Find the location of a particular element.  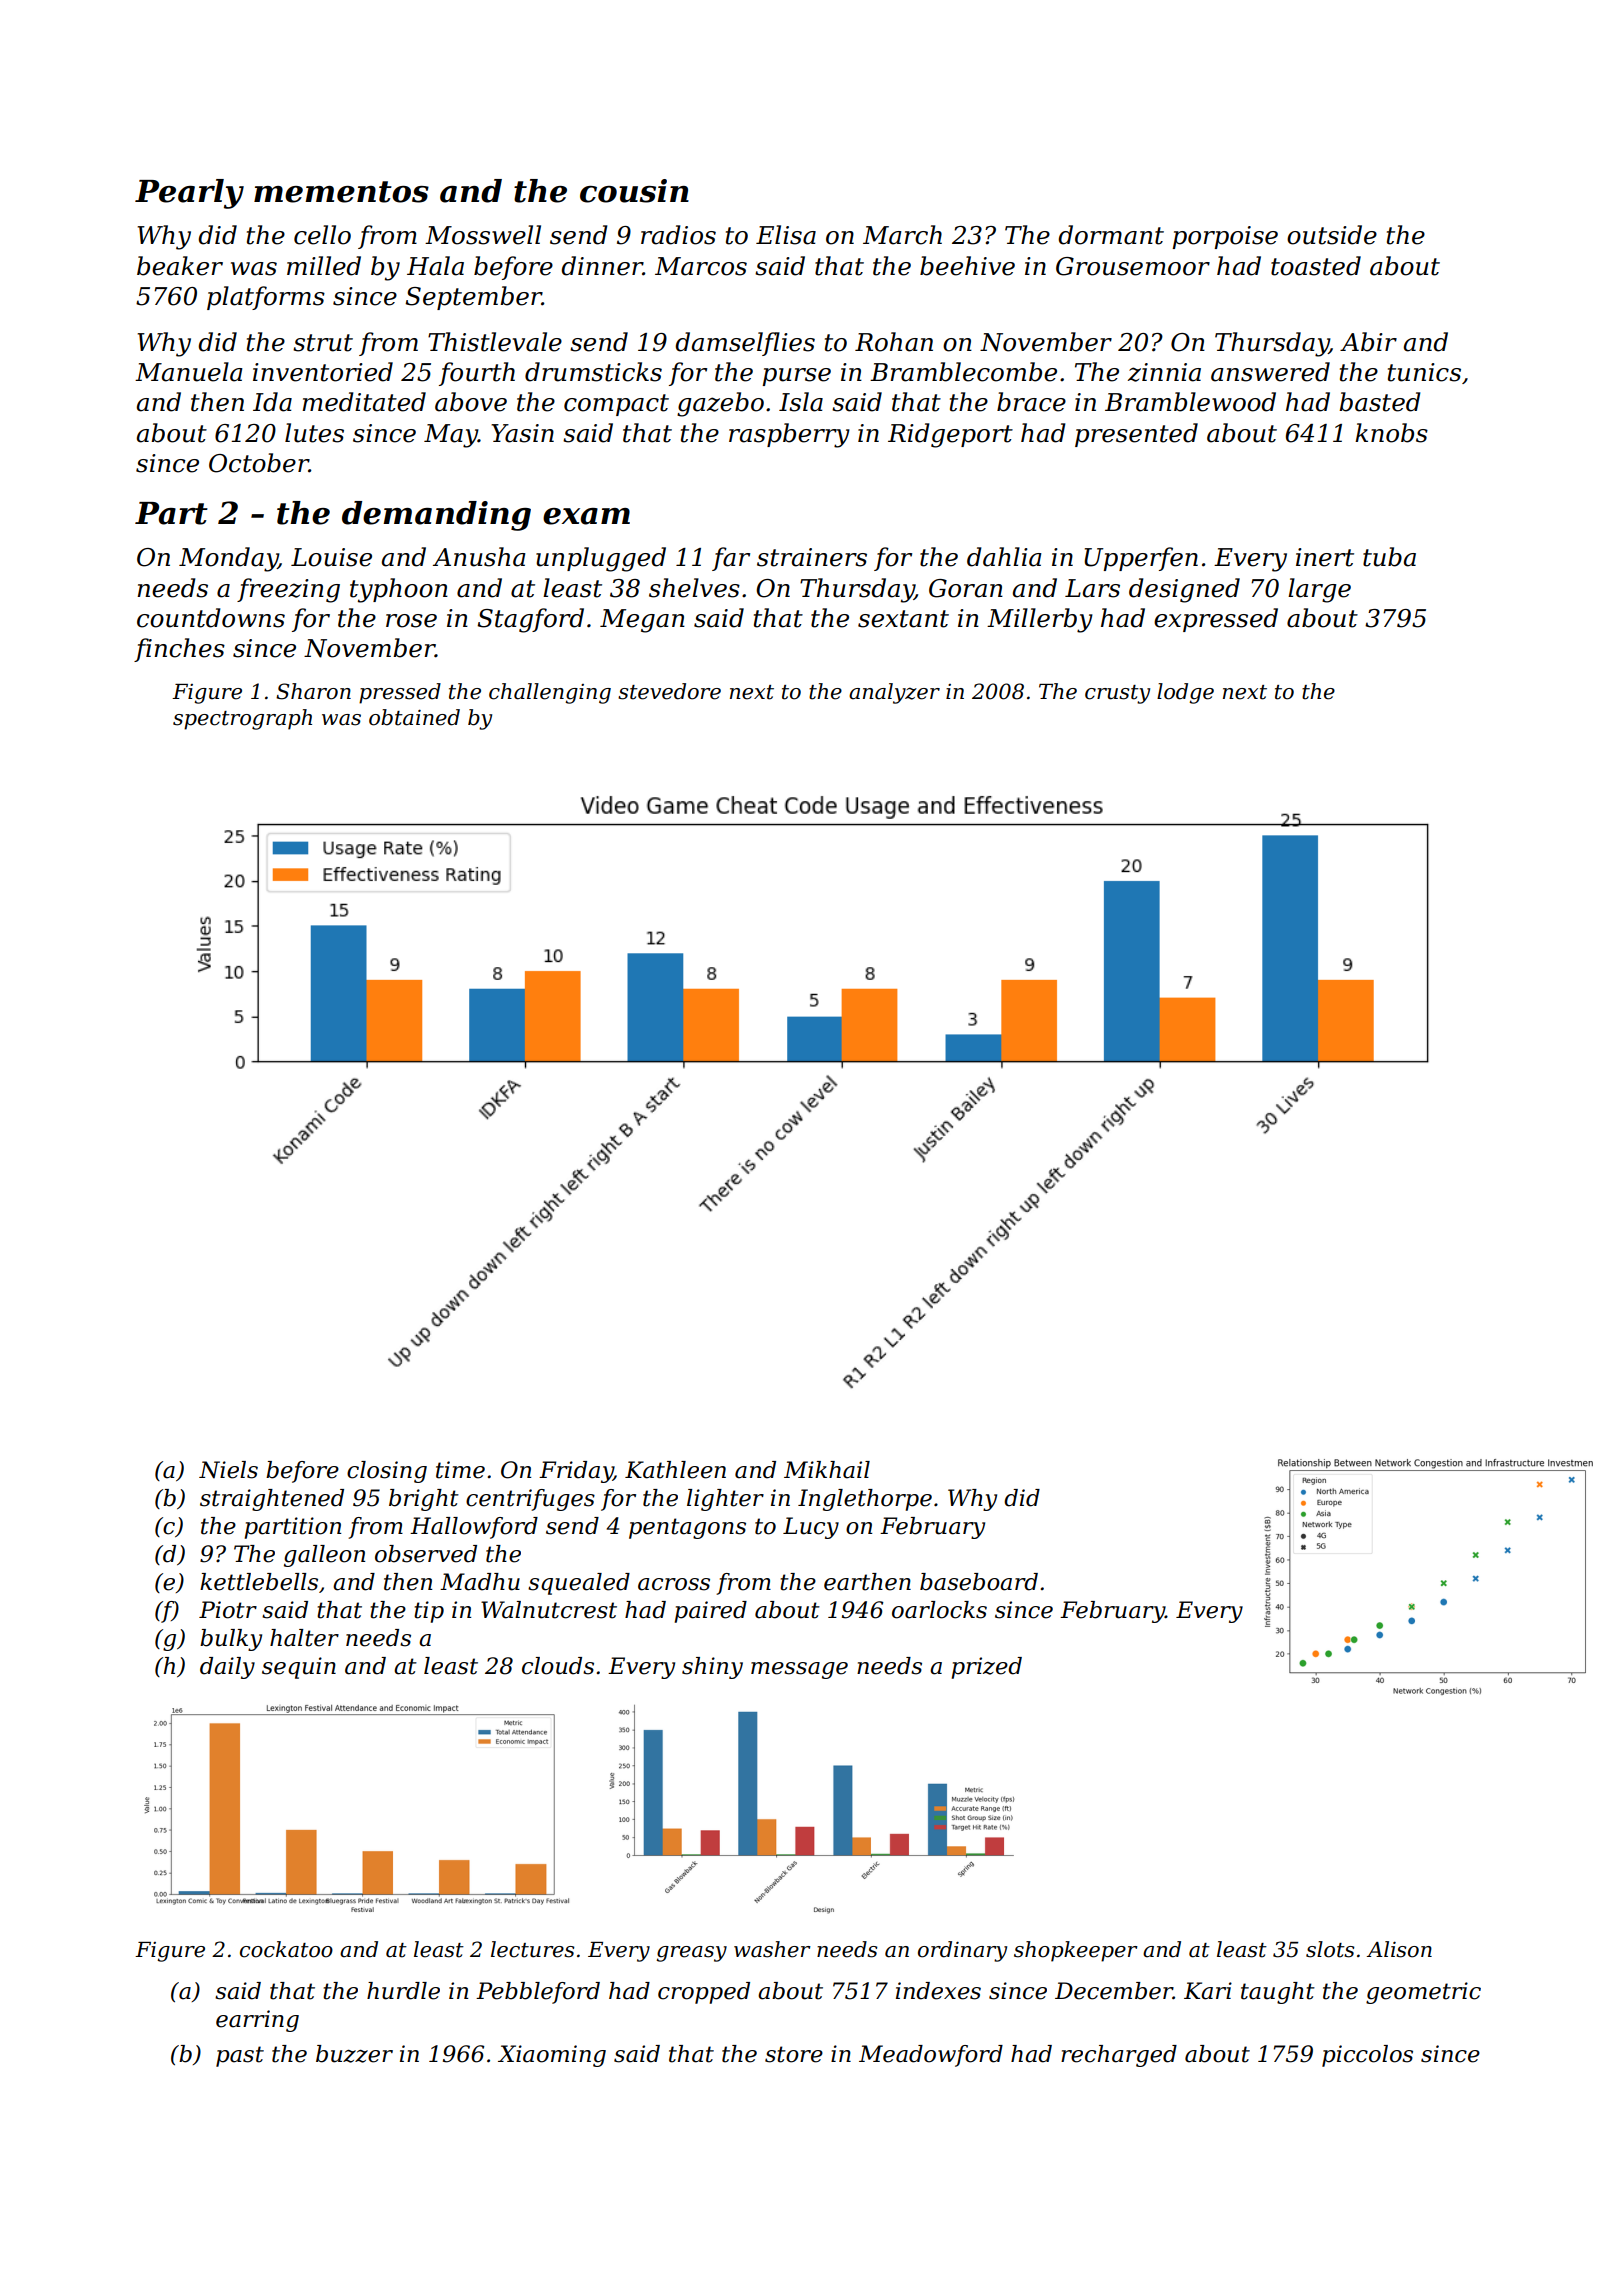

Grousemoor is located at coordinates (1133, 266).
